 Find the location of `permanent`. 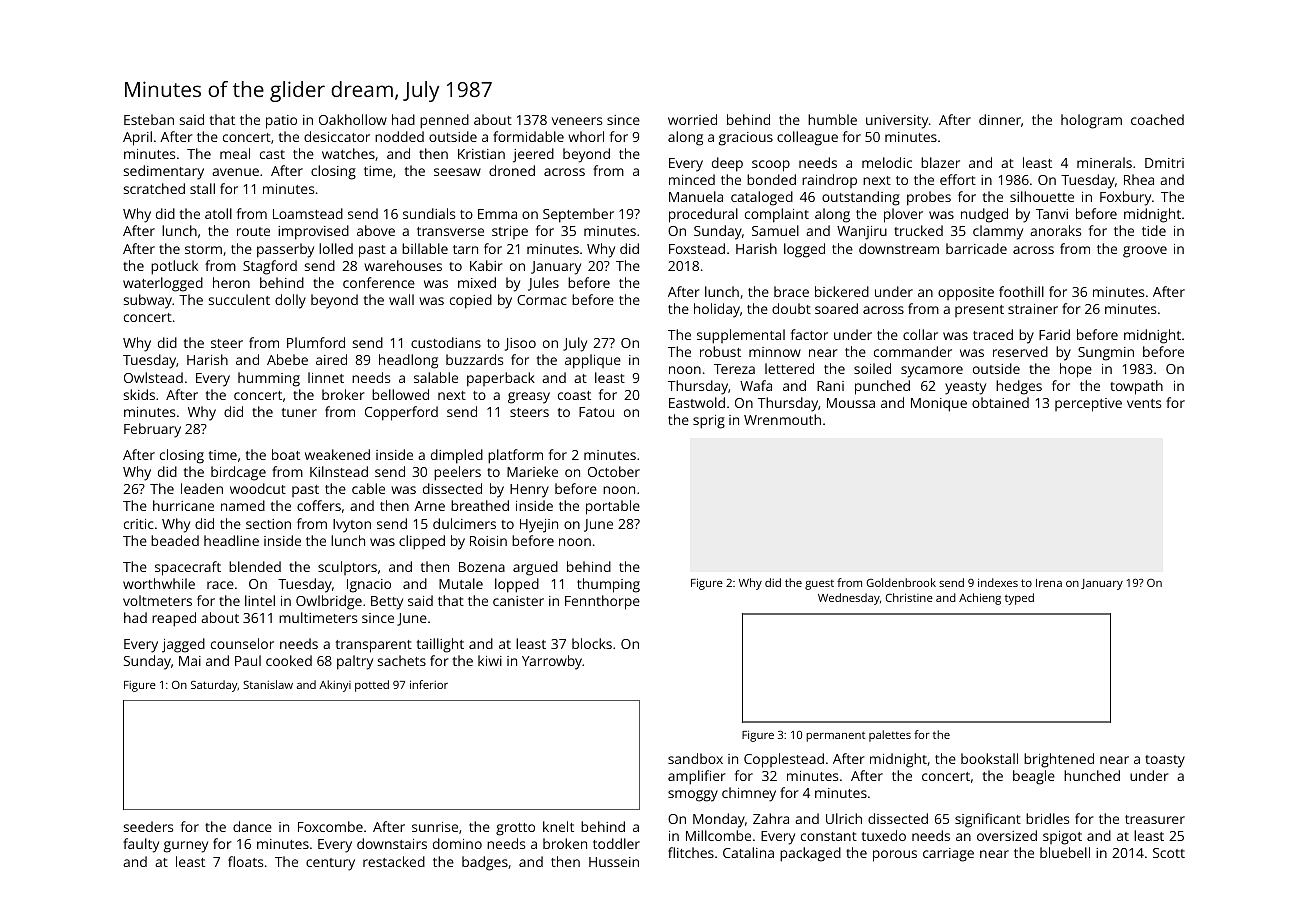

permanent is located at coordinates (835, 736).
